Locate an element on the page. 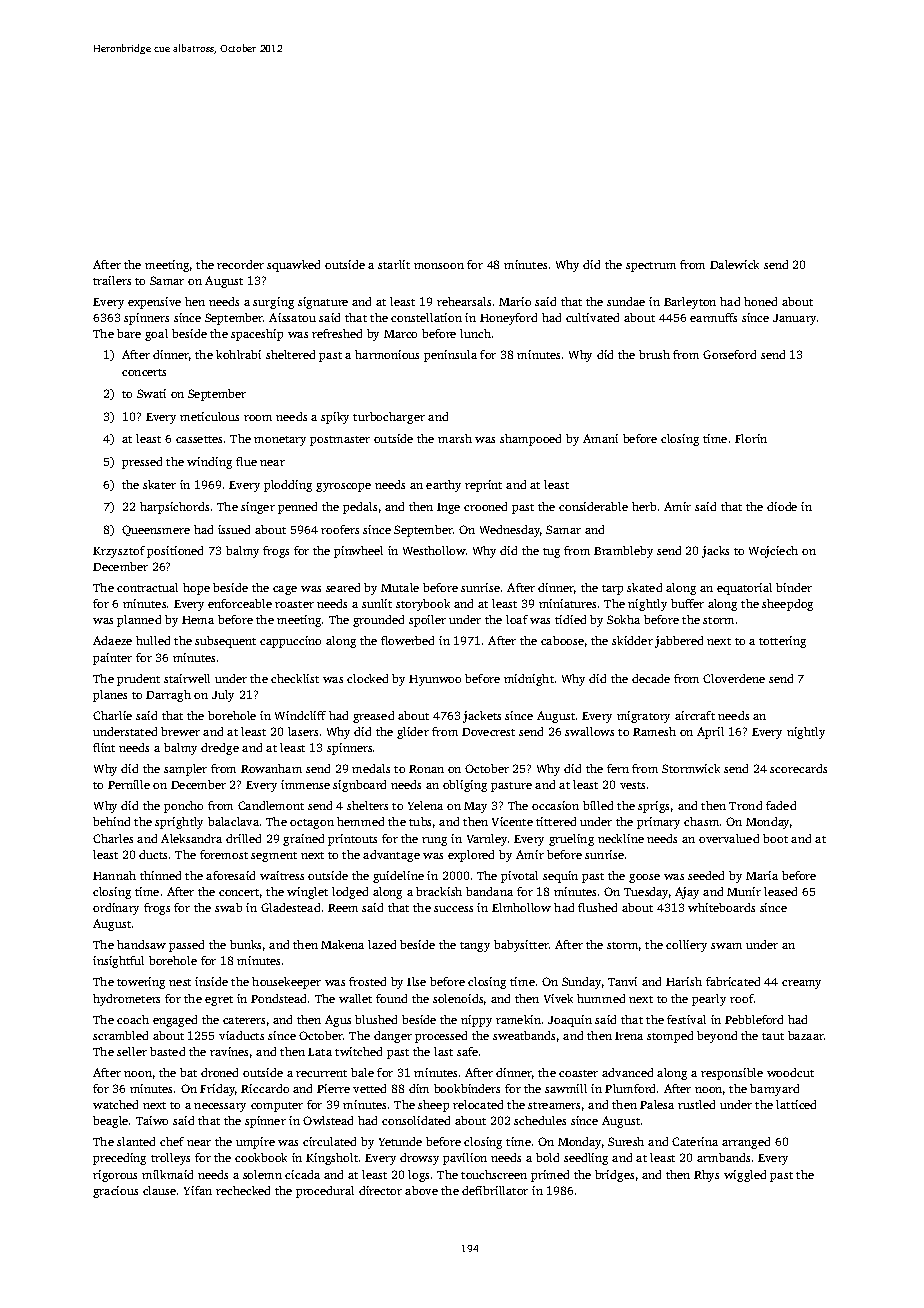  sundae is located at coordinates (626, 301).
